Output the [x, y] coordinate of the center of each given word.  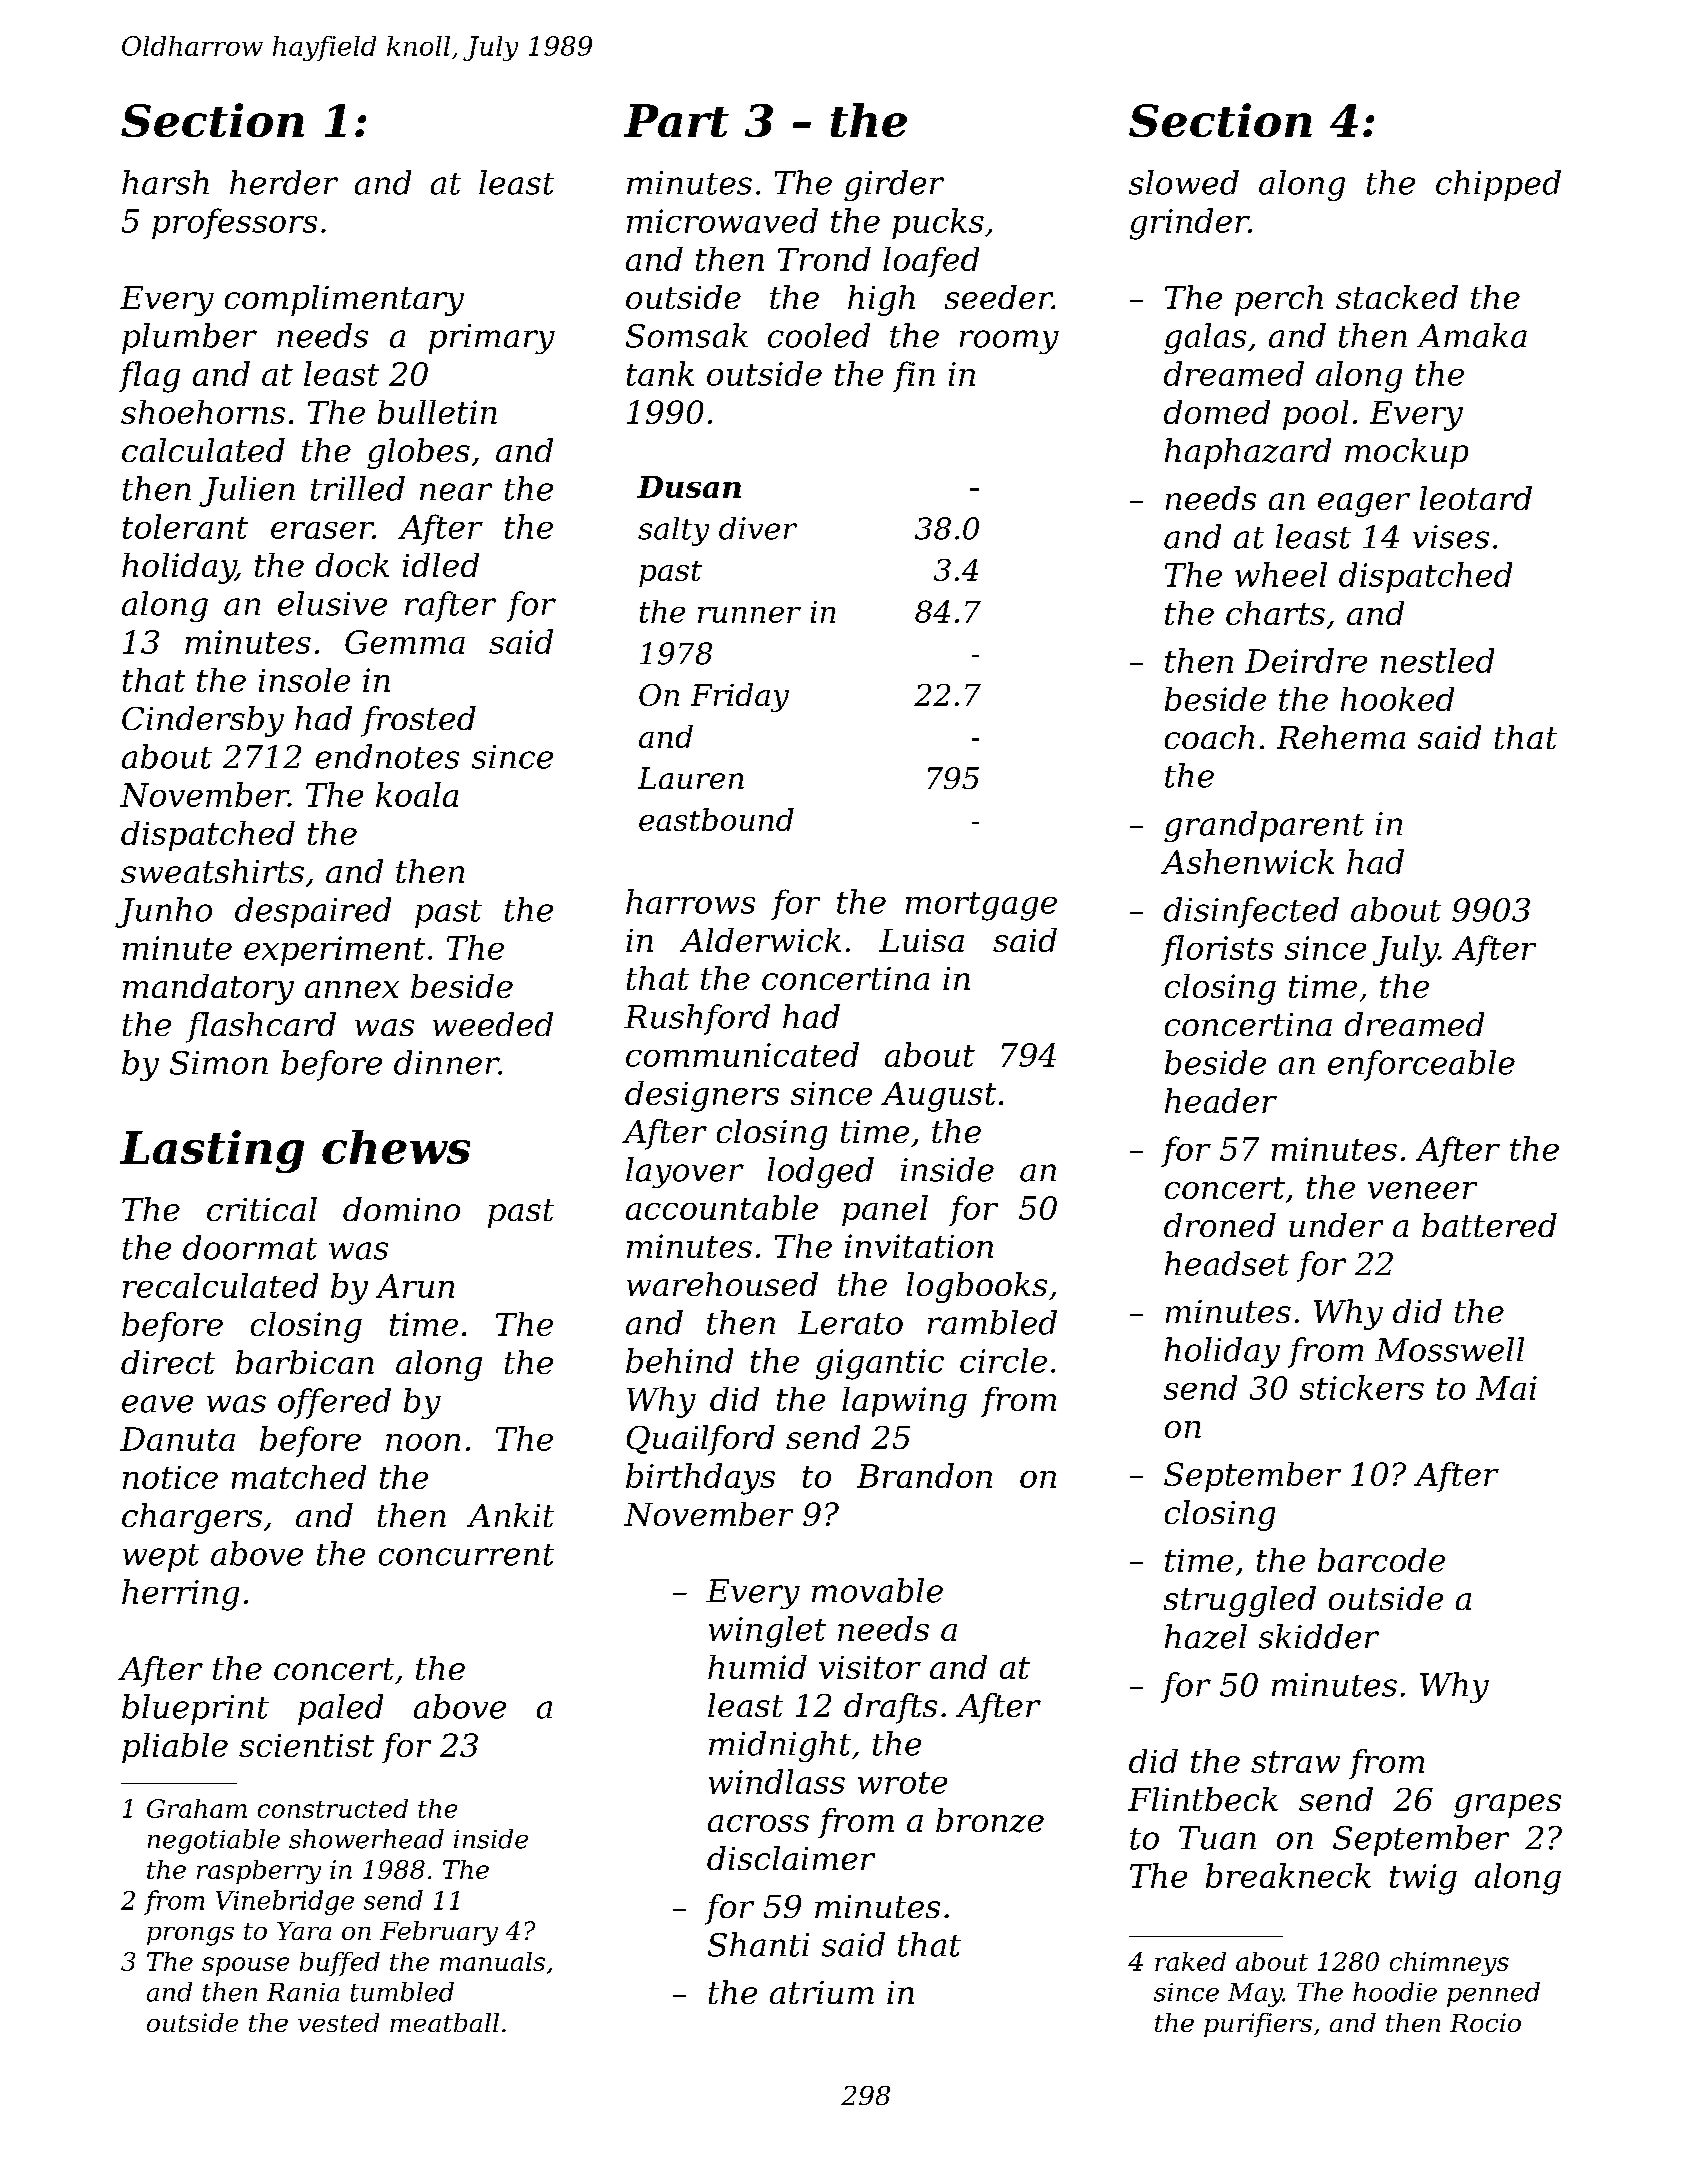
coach [1209, 737]
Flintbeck [1203, 1799]
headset [1227, 1263]
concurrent [466, 1555]
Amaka [1472, 335]
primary [492, 339]
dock [352, 565]
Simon [219, 1063]
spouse [245, 1966]
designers [702, 1096]
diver [758, 528]
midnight [780, 1746]
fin [914, 376]
